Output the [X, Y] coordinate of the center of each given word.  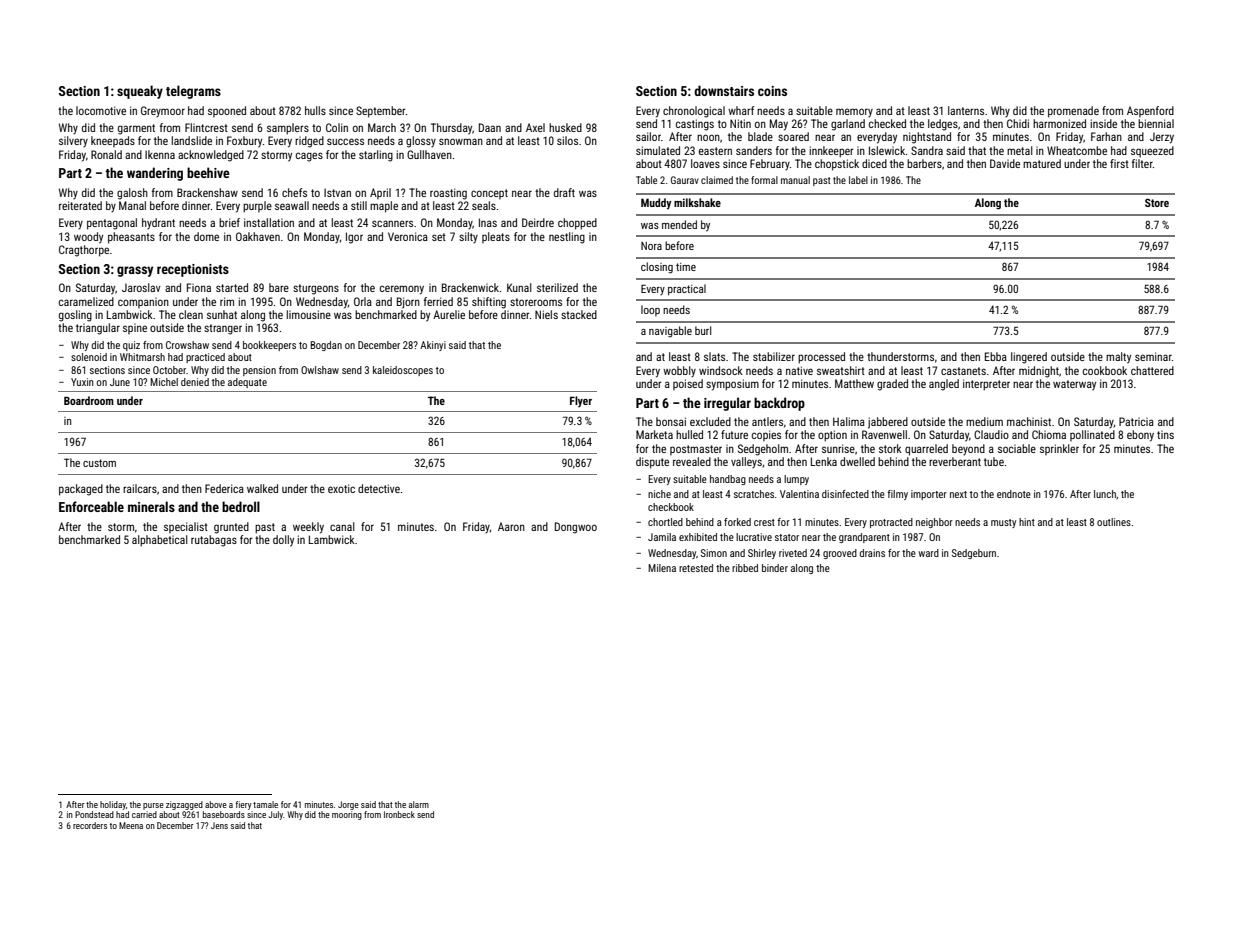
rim [227, 301]
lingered [1029, 358]
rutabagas [214, 541]
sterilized [557, 287]
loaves [705, 163]
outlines [1114, 522]
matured [1042, 163]
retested [696, 568]
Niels [546, 314]
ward [928, 553]
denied [195, 382]
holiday [113, 805]
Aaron [511, 526]
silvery [73, 141]
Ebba [996, 356]
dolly [283, 541]
